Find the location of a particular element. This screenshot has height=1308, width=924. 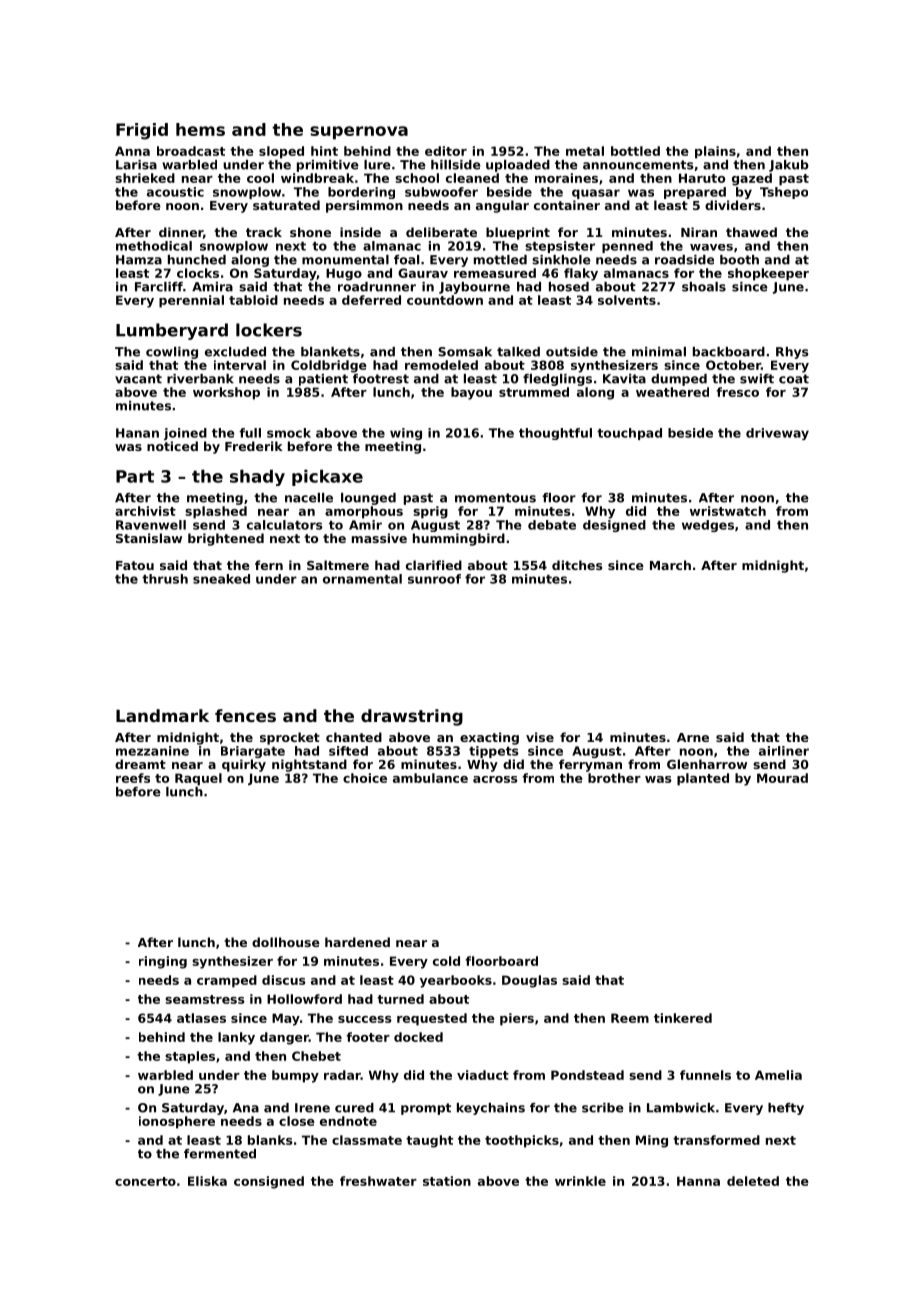

across is located at coordinates (495, 779).
